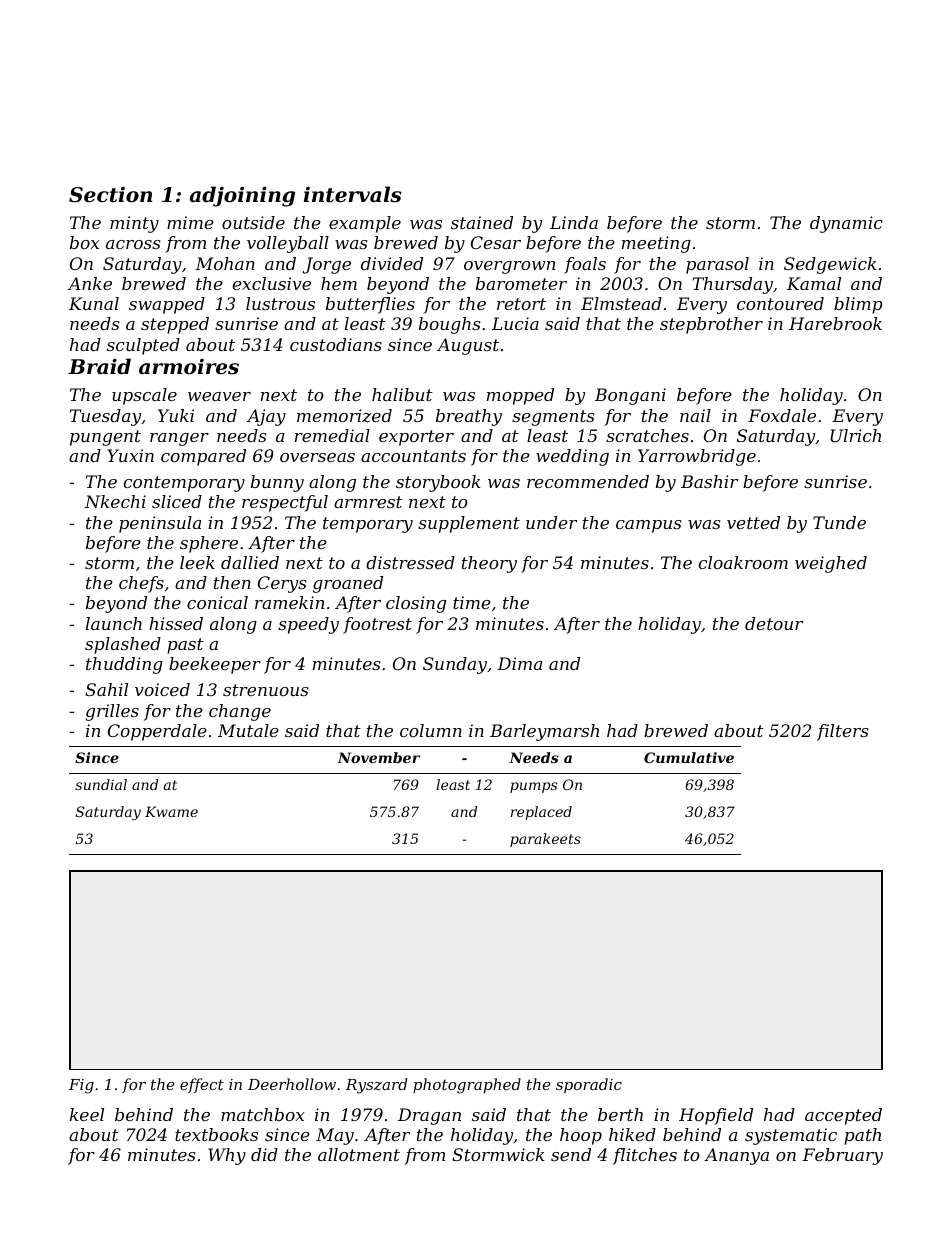 The height and width of the screenshot is (1233, 952). I want to click on adjoining, so click(242, 196).
